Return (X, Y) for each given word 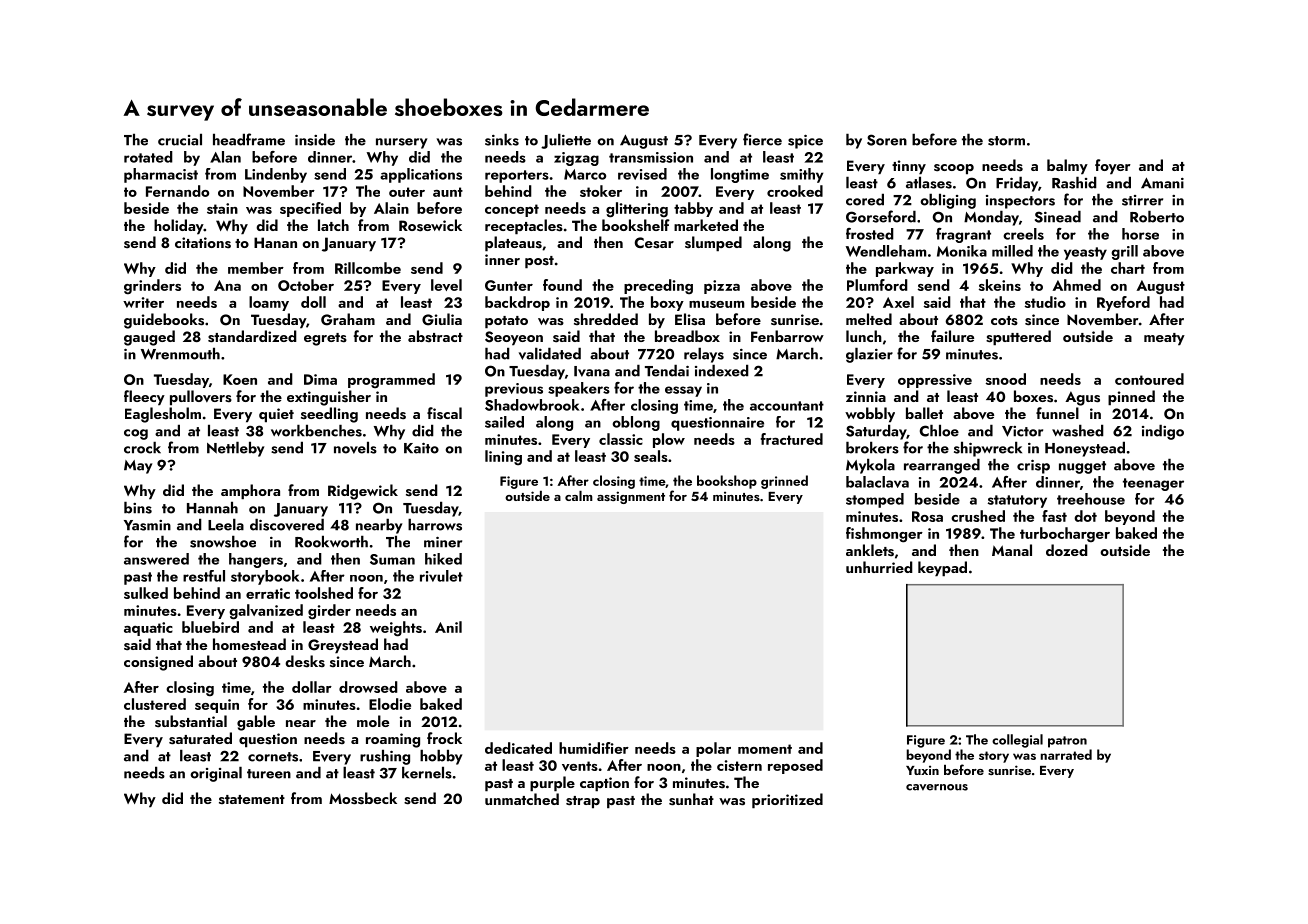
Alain (391, 208)
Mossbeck (363, 798)
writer (143, 302)
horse (1140, 234)
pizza (722, 287)
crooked (795, 191)
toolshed (324, 593)
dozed (1067, 550)
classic (621, 439)
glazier (869, 355)
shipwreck (988, 449)
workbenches (316, 430)
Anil (448, 627)
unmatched (522, 799)
